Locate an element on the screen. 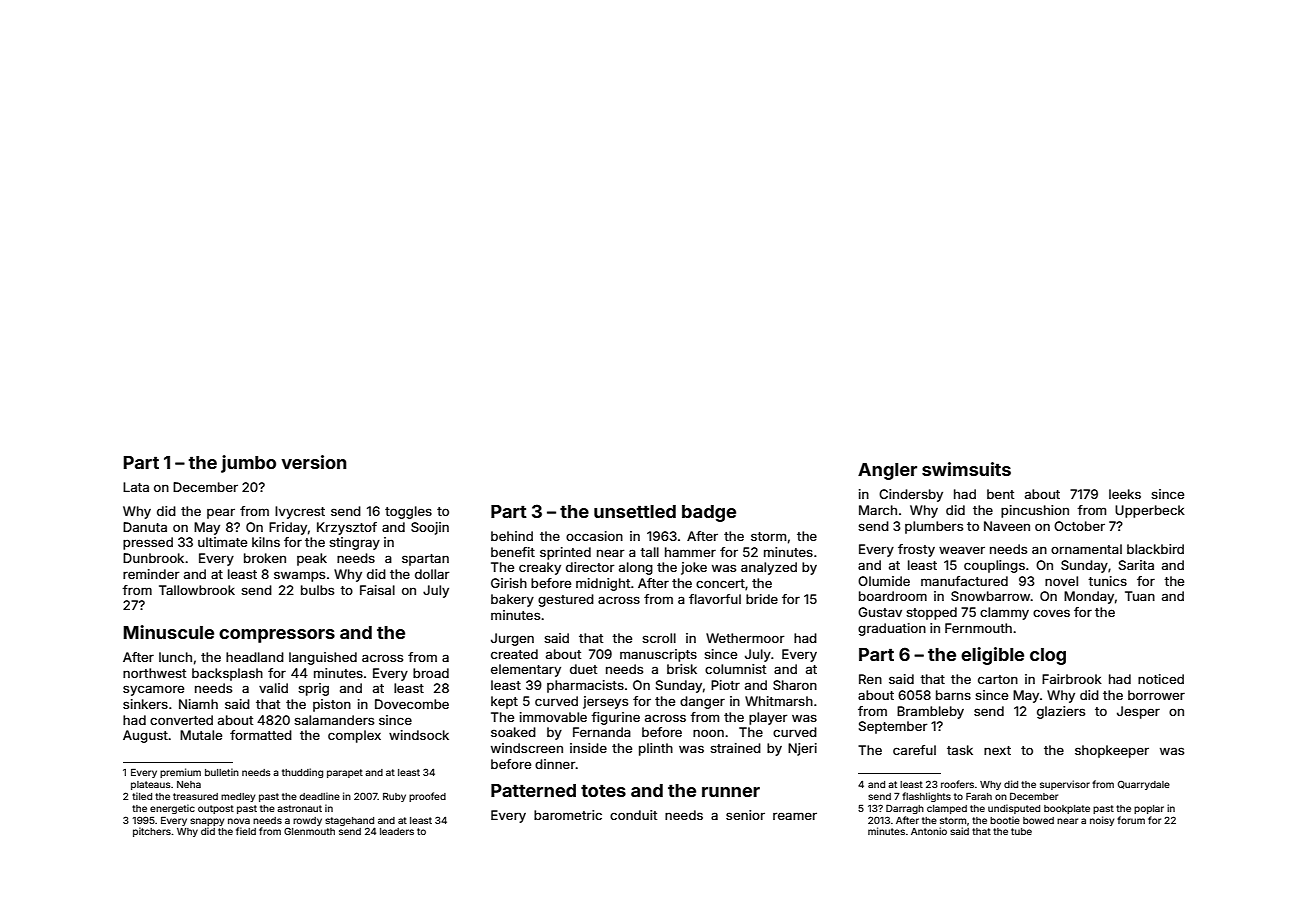  blackbird is located at coordinates (1155, 549).
